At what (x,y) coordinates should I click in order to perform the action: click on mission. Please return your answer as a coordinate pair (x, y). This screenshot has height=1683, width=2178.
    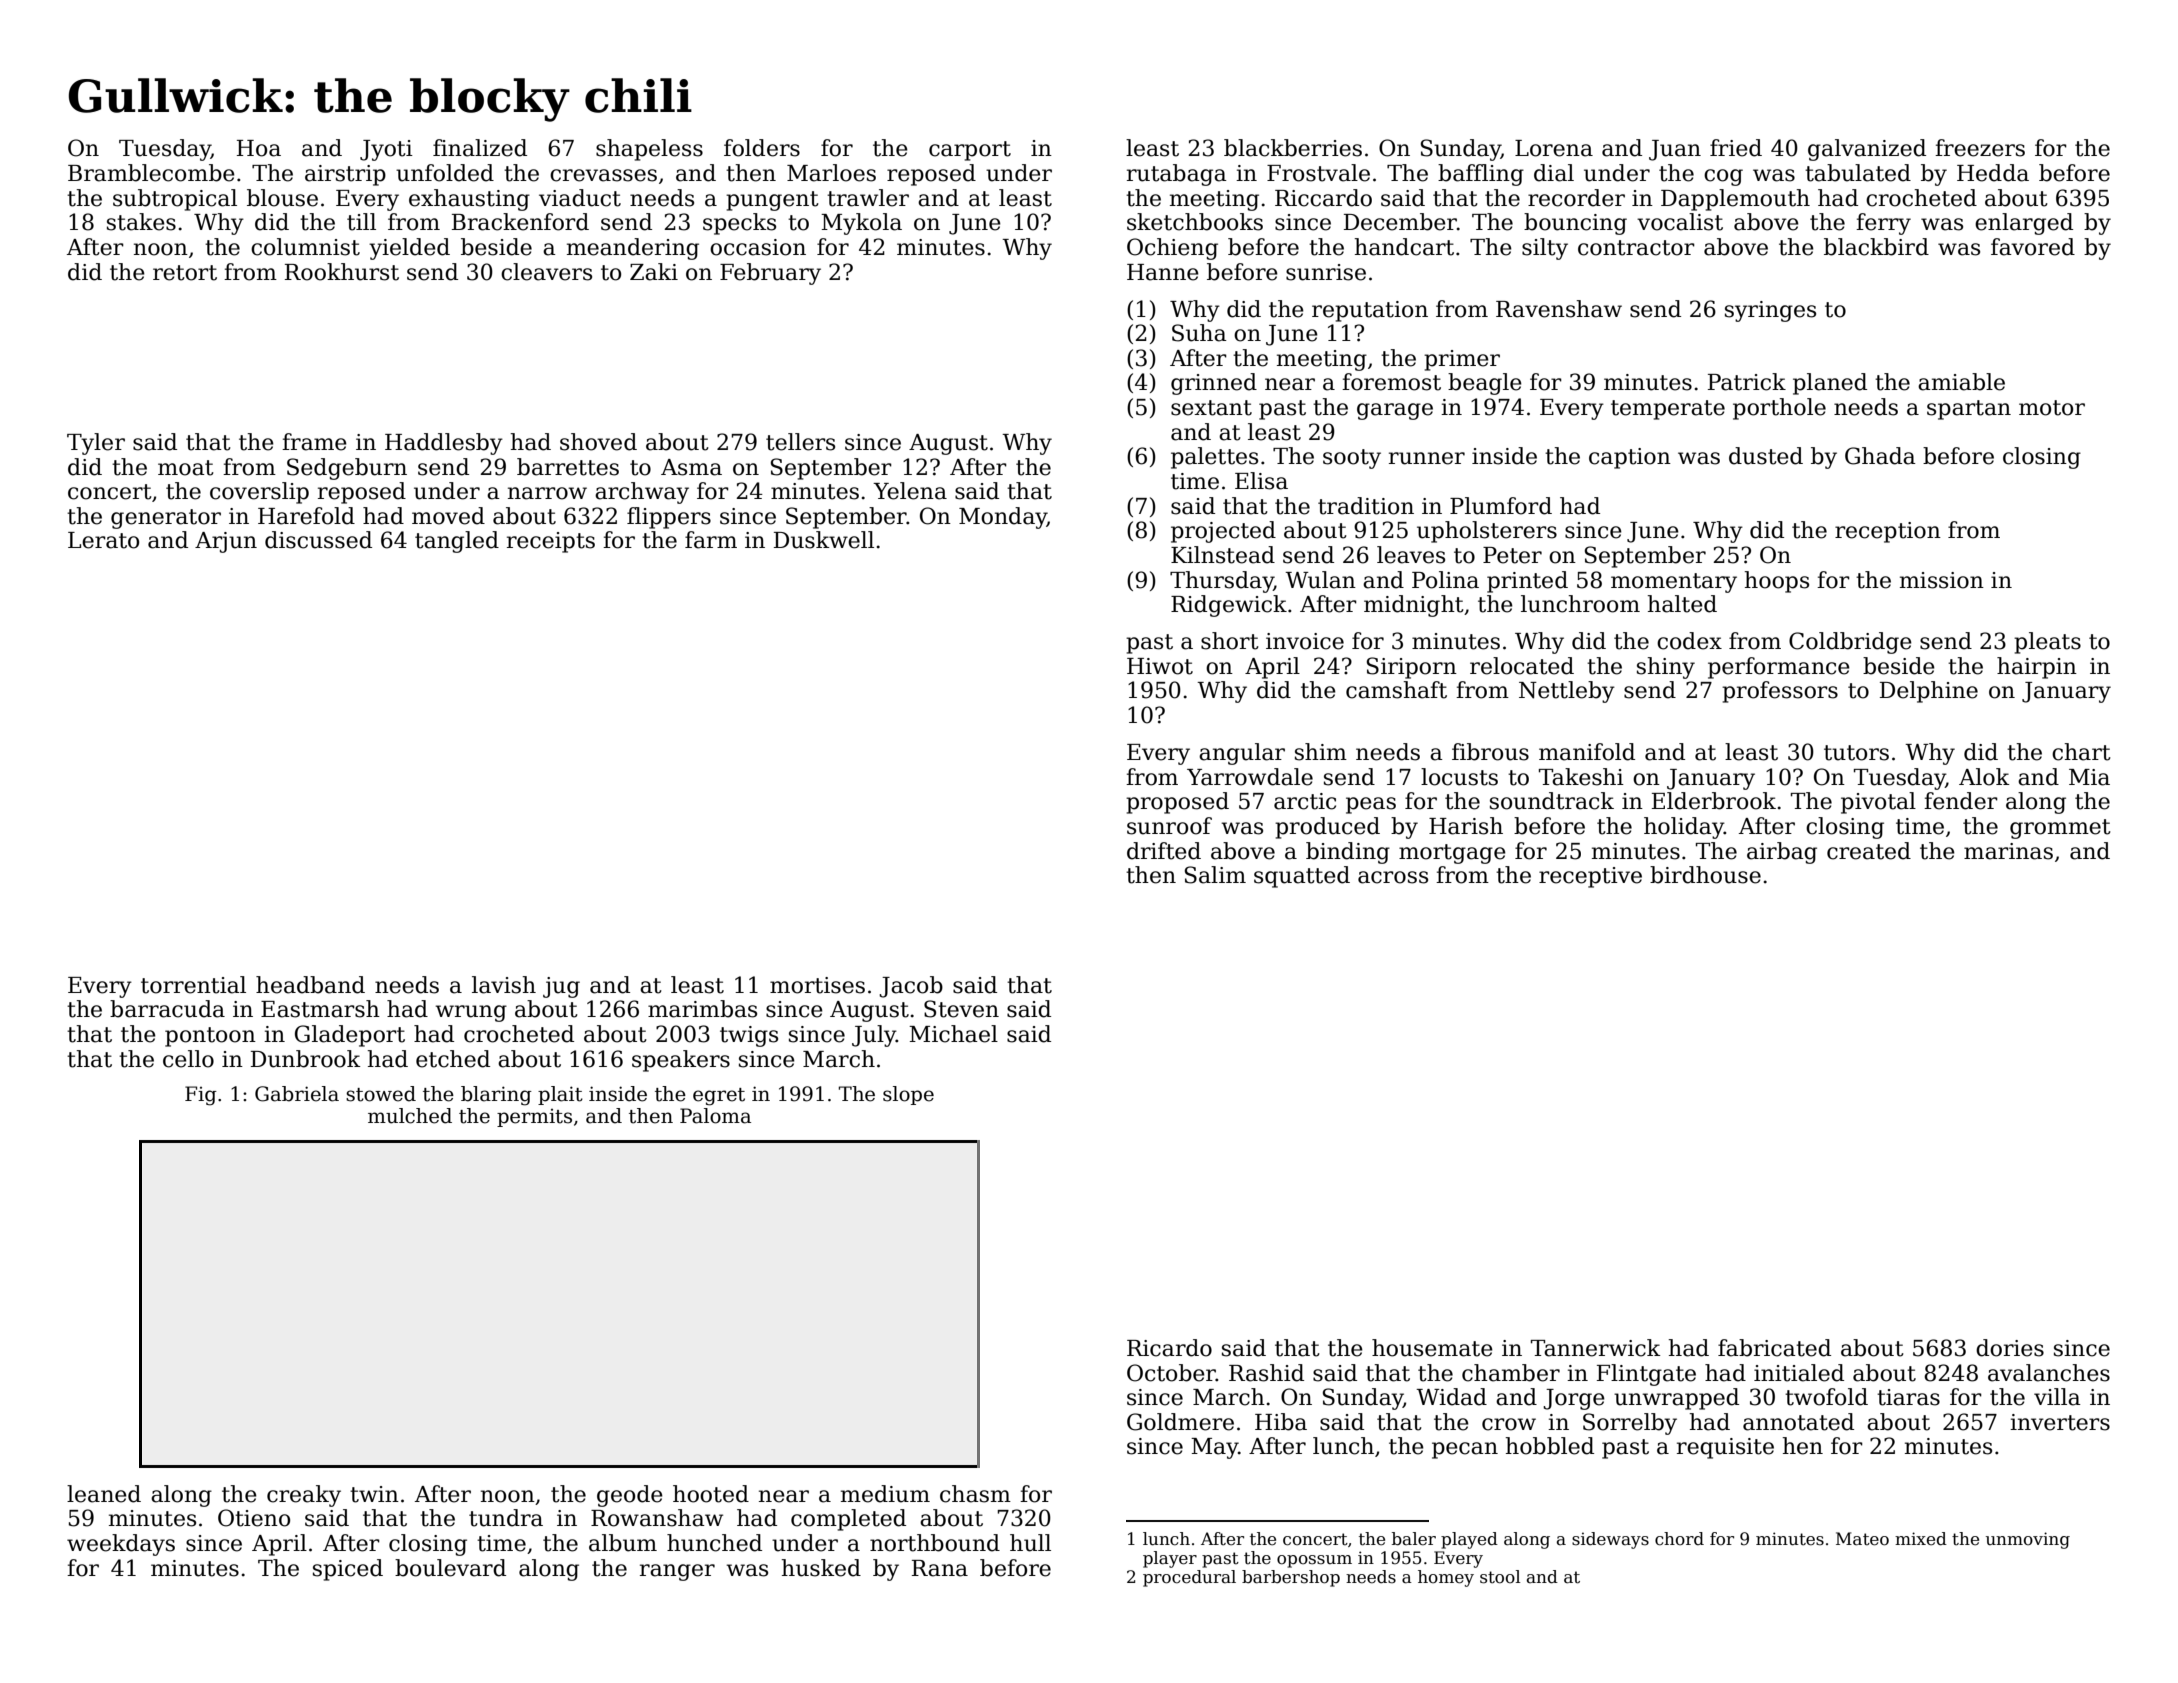
    Looking at the image, I should click on (1942, 580).
